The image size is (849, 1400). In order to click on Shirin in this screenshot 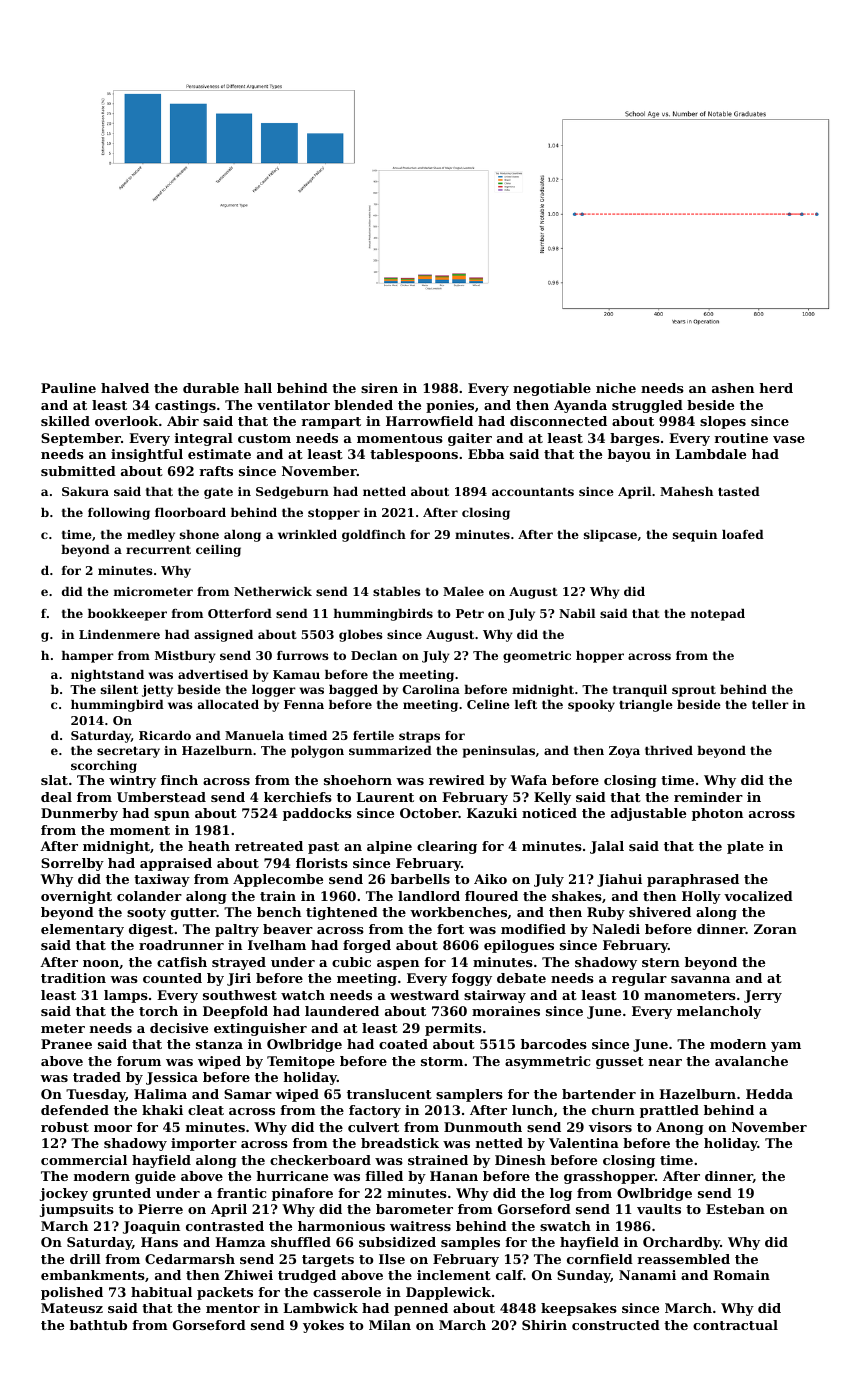, I will do `click(544, 1325)`.
